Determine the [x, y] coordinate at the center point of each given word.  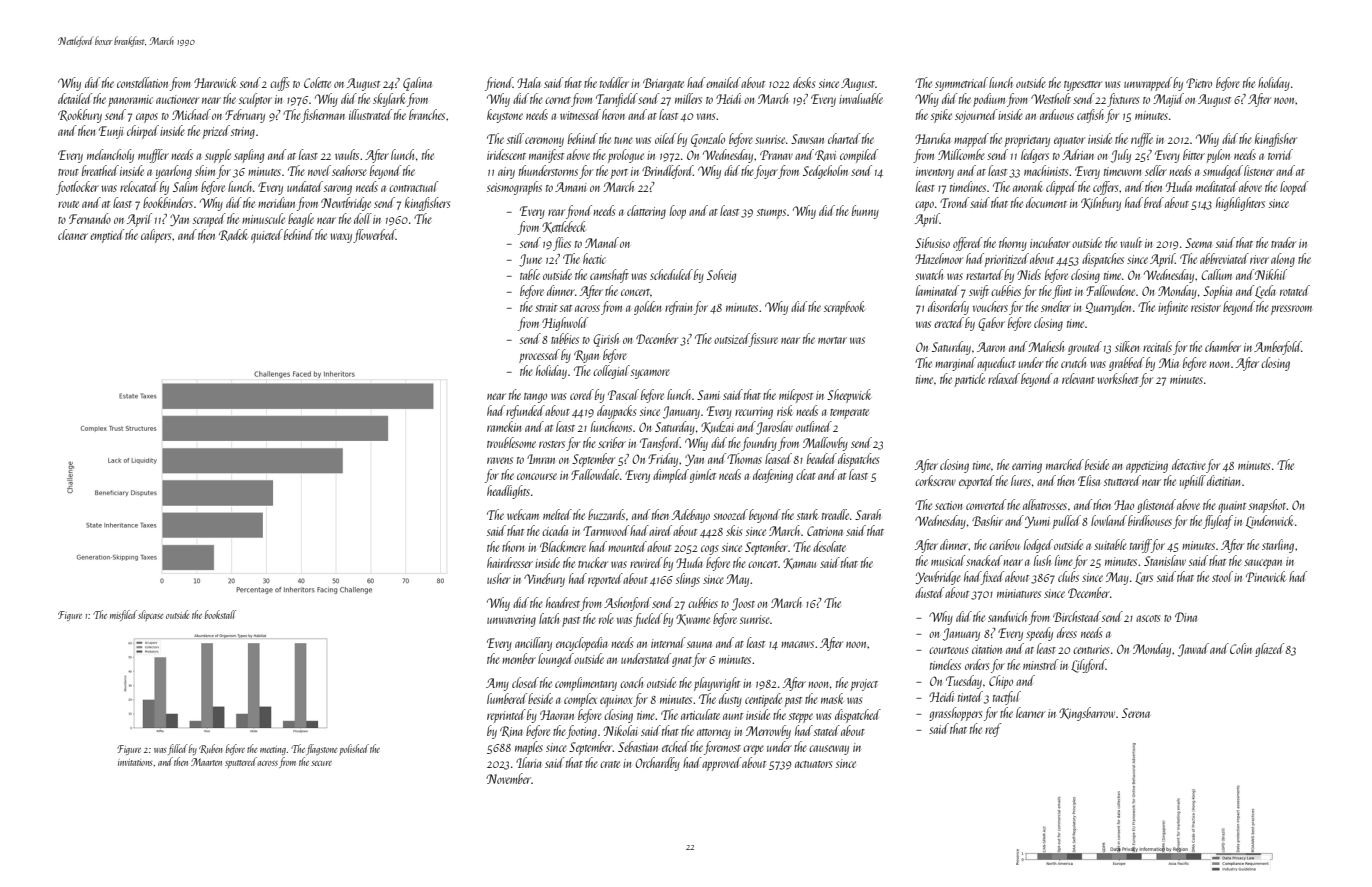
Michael [191, 114]
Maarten [206, 762]
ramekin [504, 426]
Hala [529, 82]
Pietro [1199, 83]
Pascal [623, 394]
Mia [1169, 363]
